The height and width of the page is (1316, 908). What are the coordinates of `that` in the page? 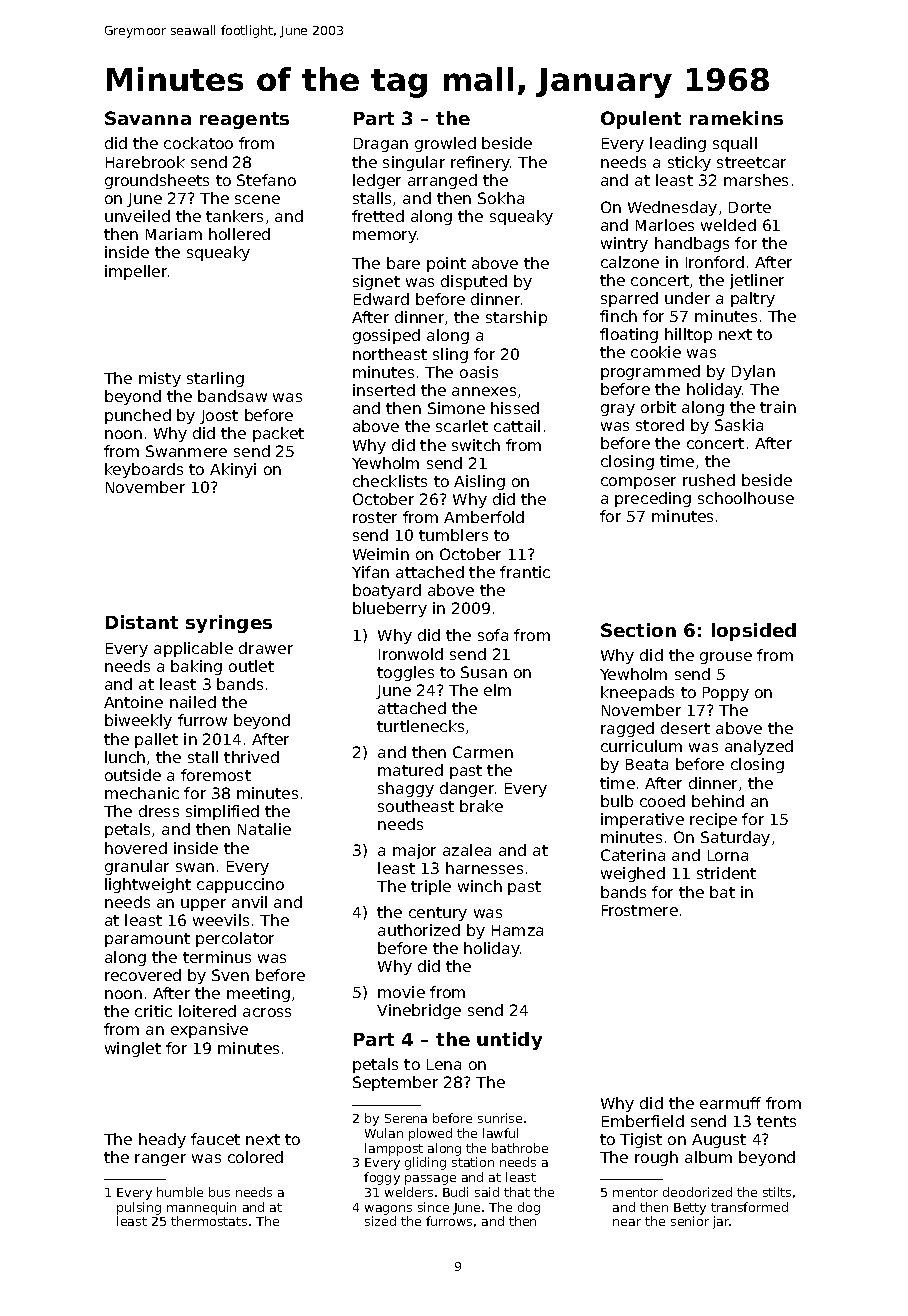 It's located at (517, 1192).
